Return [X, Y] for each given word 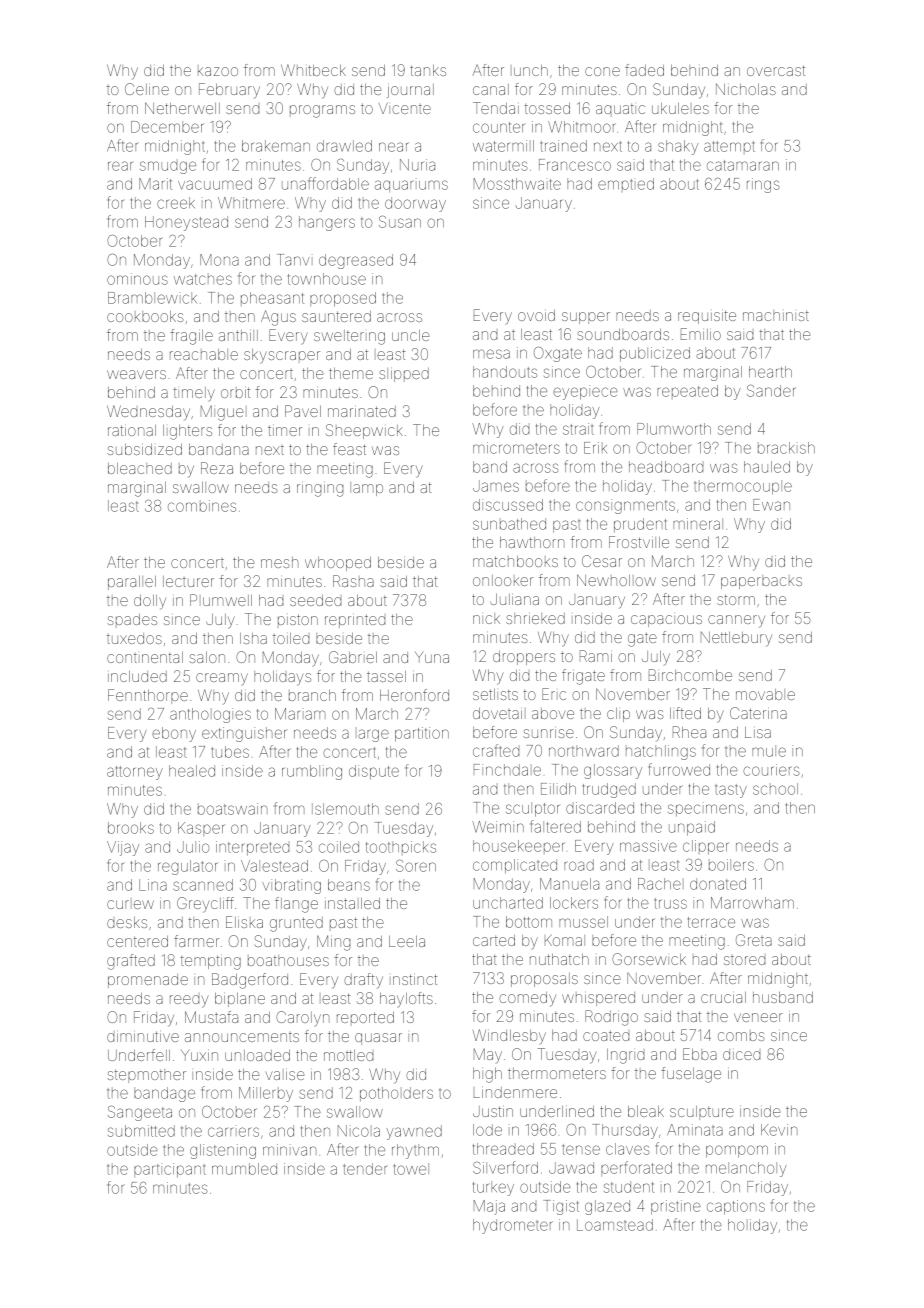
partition [422, 734]
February [229, 91]
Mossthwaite [517, 184]
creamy [222, 679]
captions [736, 1207]
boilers [731, 865]
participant [170, 1170]
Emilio [701, 334]
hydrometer [513, 1226]
